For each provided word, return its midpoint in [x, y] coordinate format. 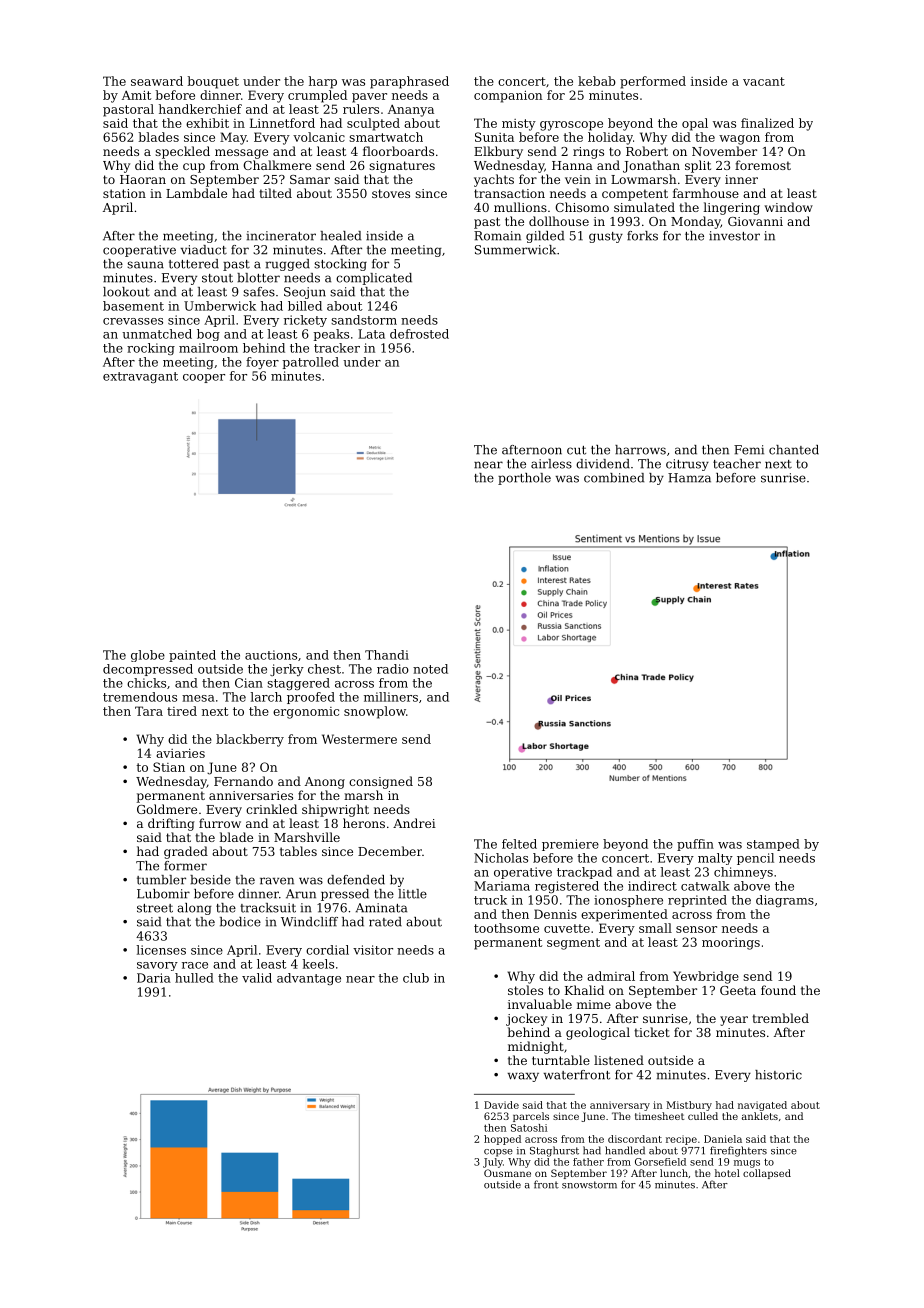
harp [323, 82]
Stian [169, 767]
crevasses [133, 321]
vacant [764, 81]
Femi [749, 450]
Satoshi [529, 1128]
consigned [381, 782]
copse [498, 1153]
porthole [524, 479]
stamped [773, 845]
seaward [157, 81]
